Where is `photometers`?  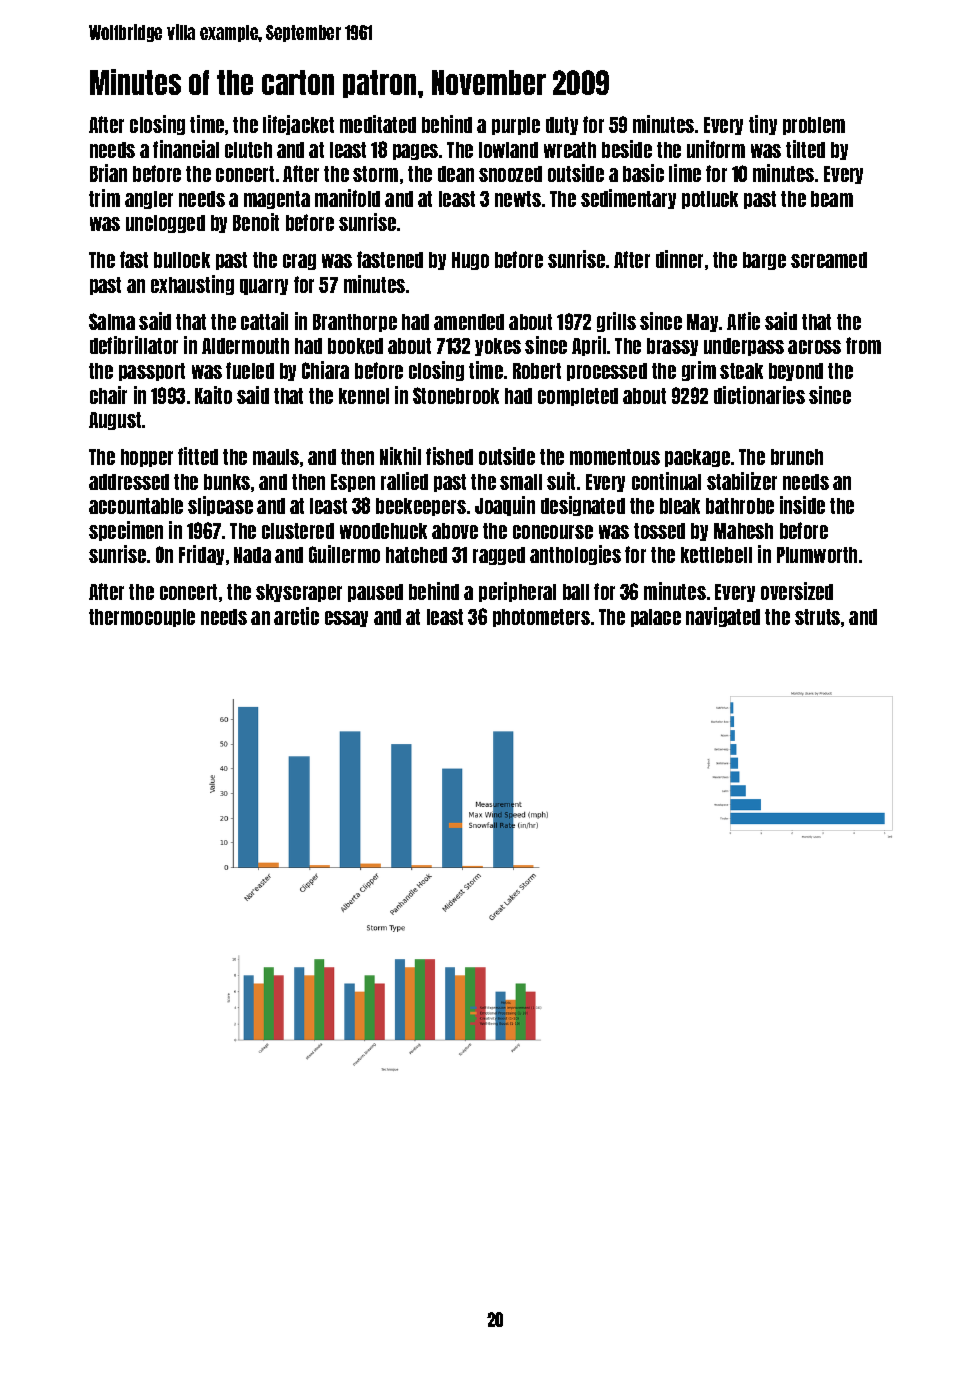
photometers is located at coordinates (541, 618).
